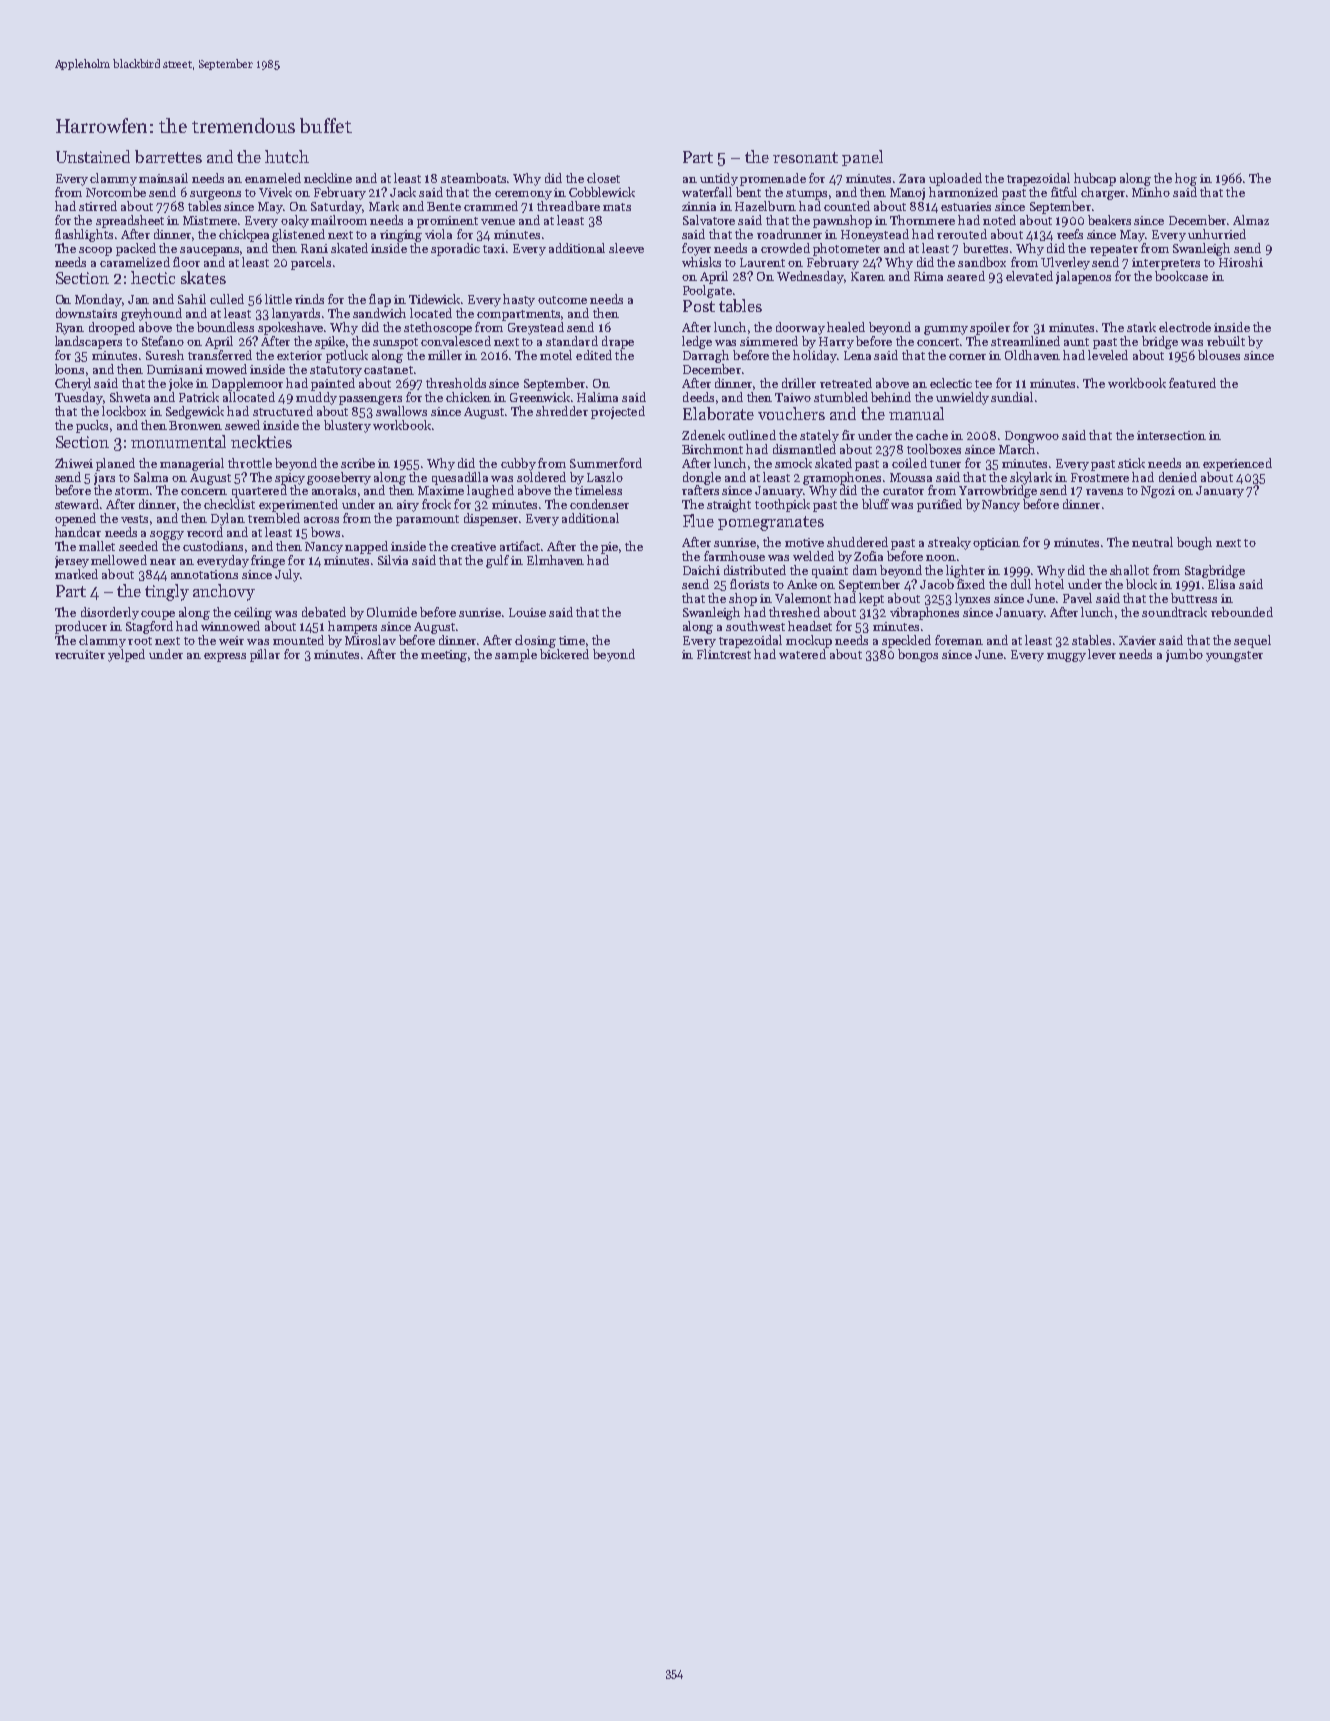 Image resolution: width=1330 pixels, height=1721 pixels. Describe the element at coordinates (474, 178) in the document. I see `steamboats` at that location.
